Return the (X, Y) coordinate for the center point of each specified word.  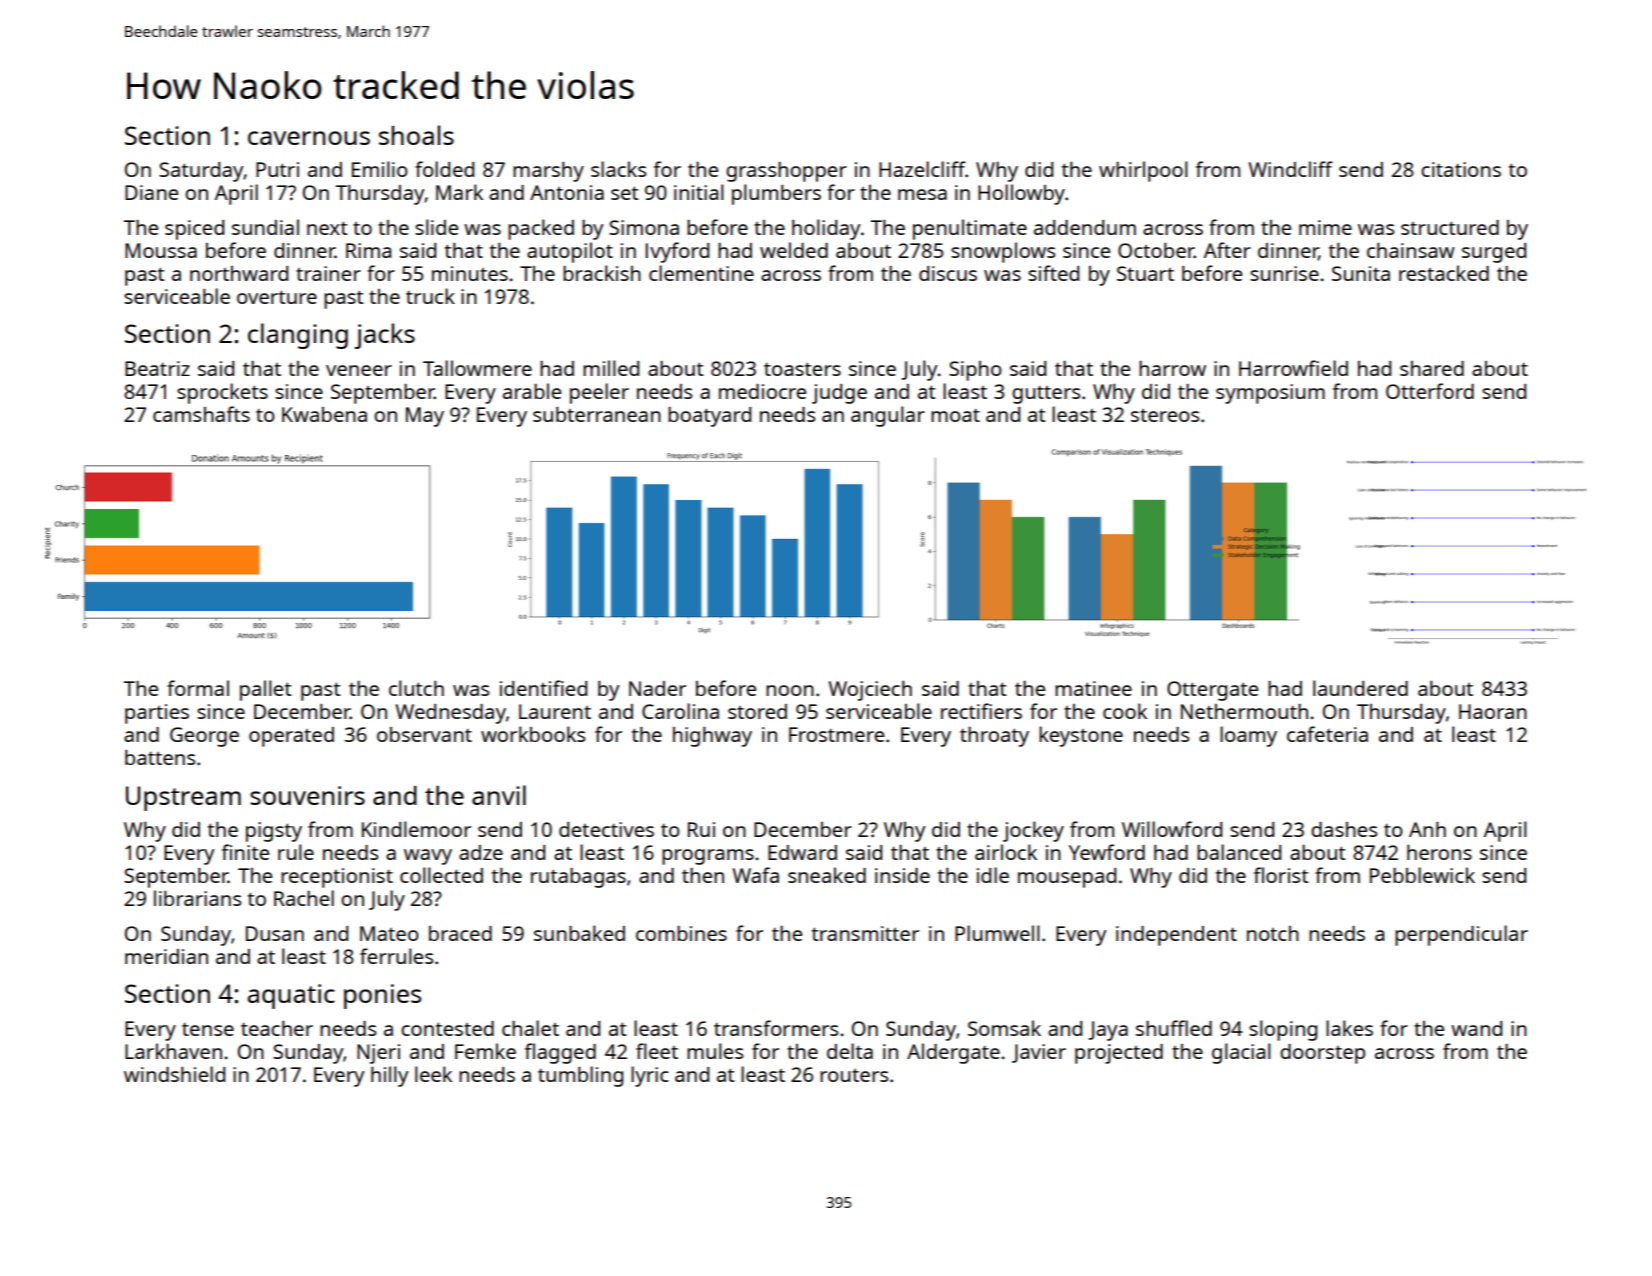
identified (543, 688)
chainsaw (1411, 250)
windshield (174, 1074)
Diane (151, 192)
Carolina (680, 711)
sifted (1053, 273)
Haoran (1493, 711)
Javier (1039, 1053)
